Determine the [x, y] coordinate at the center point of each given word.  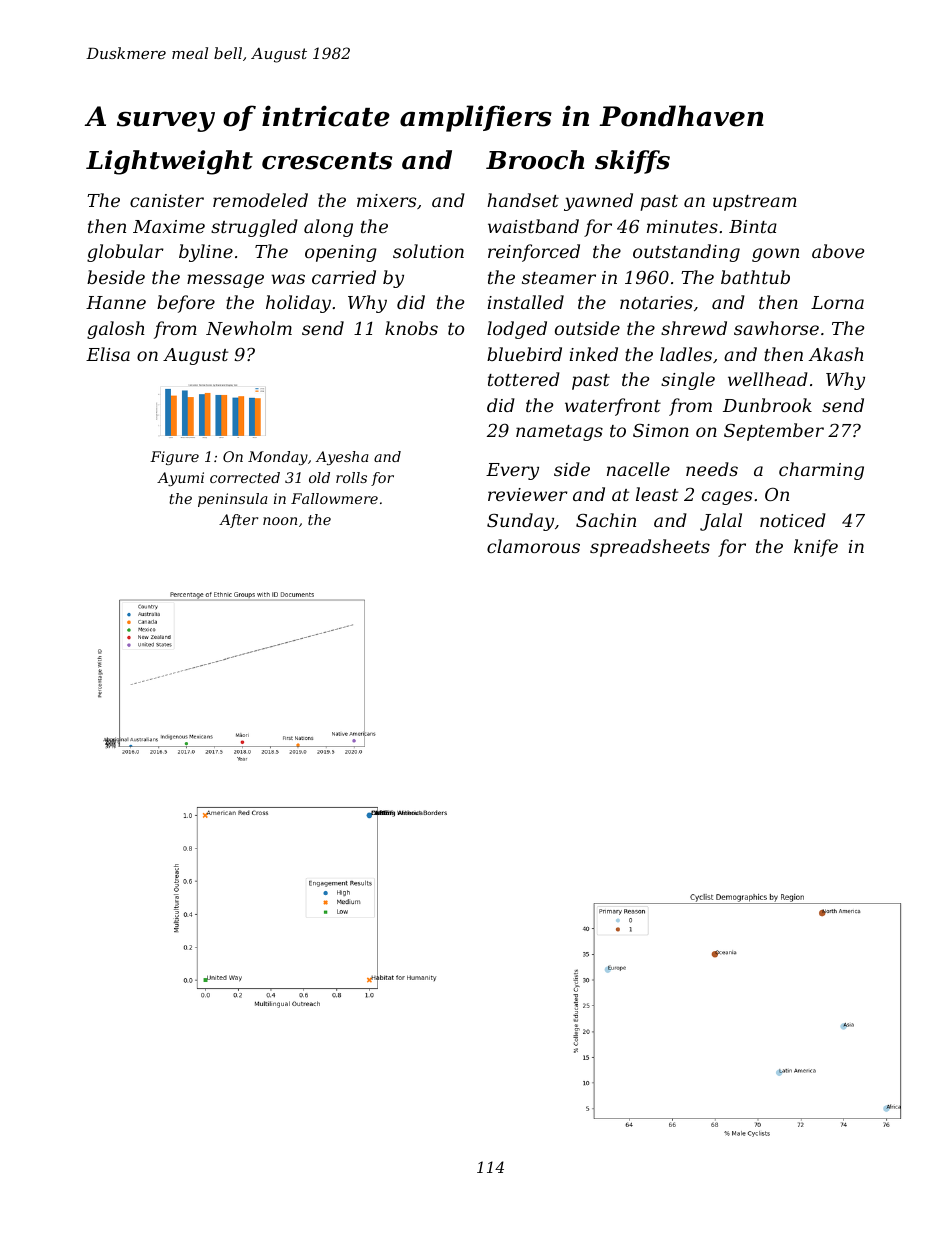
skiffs [632, 162]
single [688, 381]
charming [821, 471]
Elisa [108, 354]
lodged [517, 330]
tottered [524, 379]
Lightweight [169, 162]
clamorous [533, 546]
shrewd [694, 328]
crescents [327, 161]
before [186, 304]
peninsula [232, 500]
